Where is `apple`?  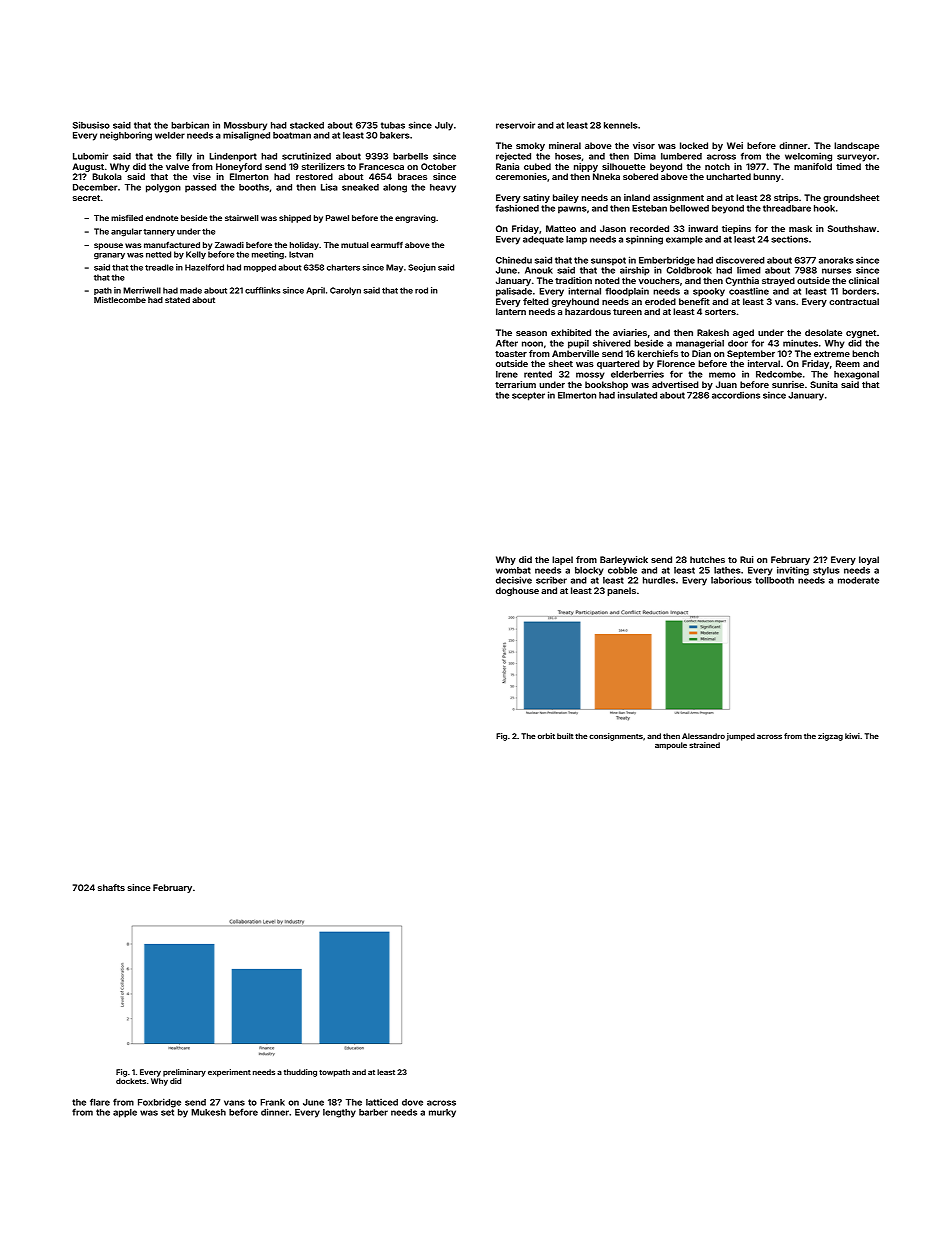 apple is located at coordinates (125, 1113).
